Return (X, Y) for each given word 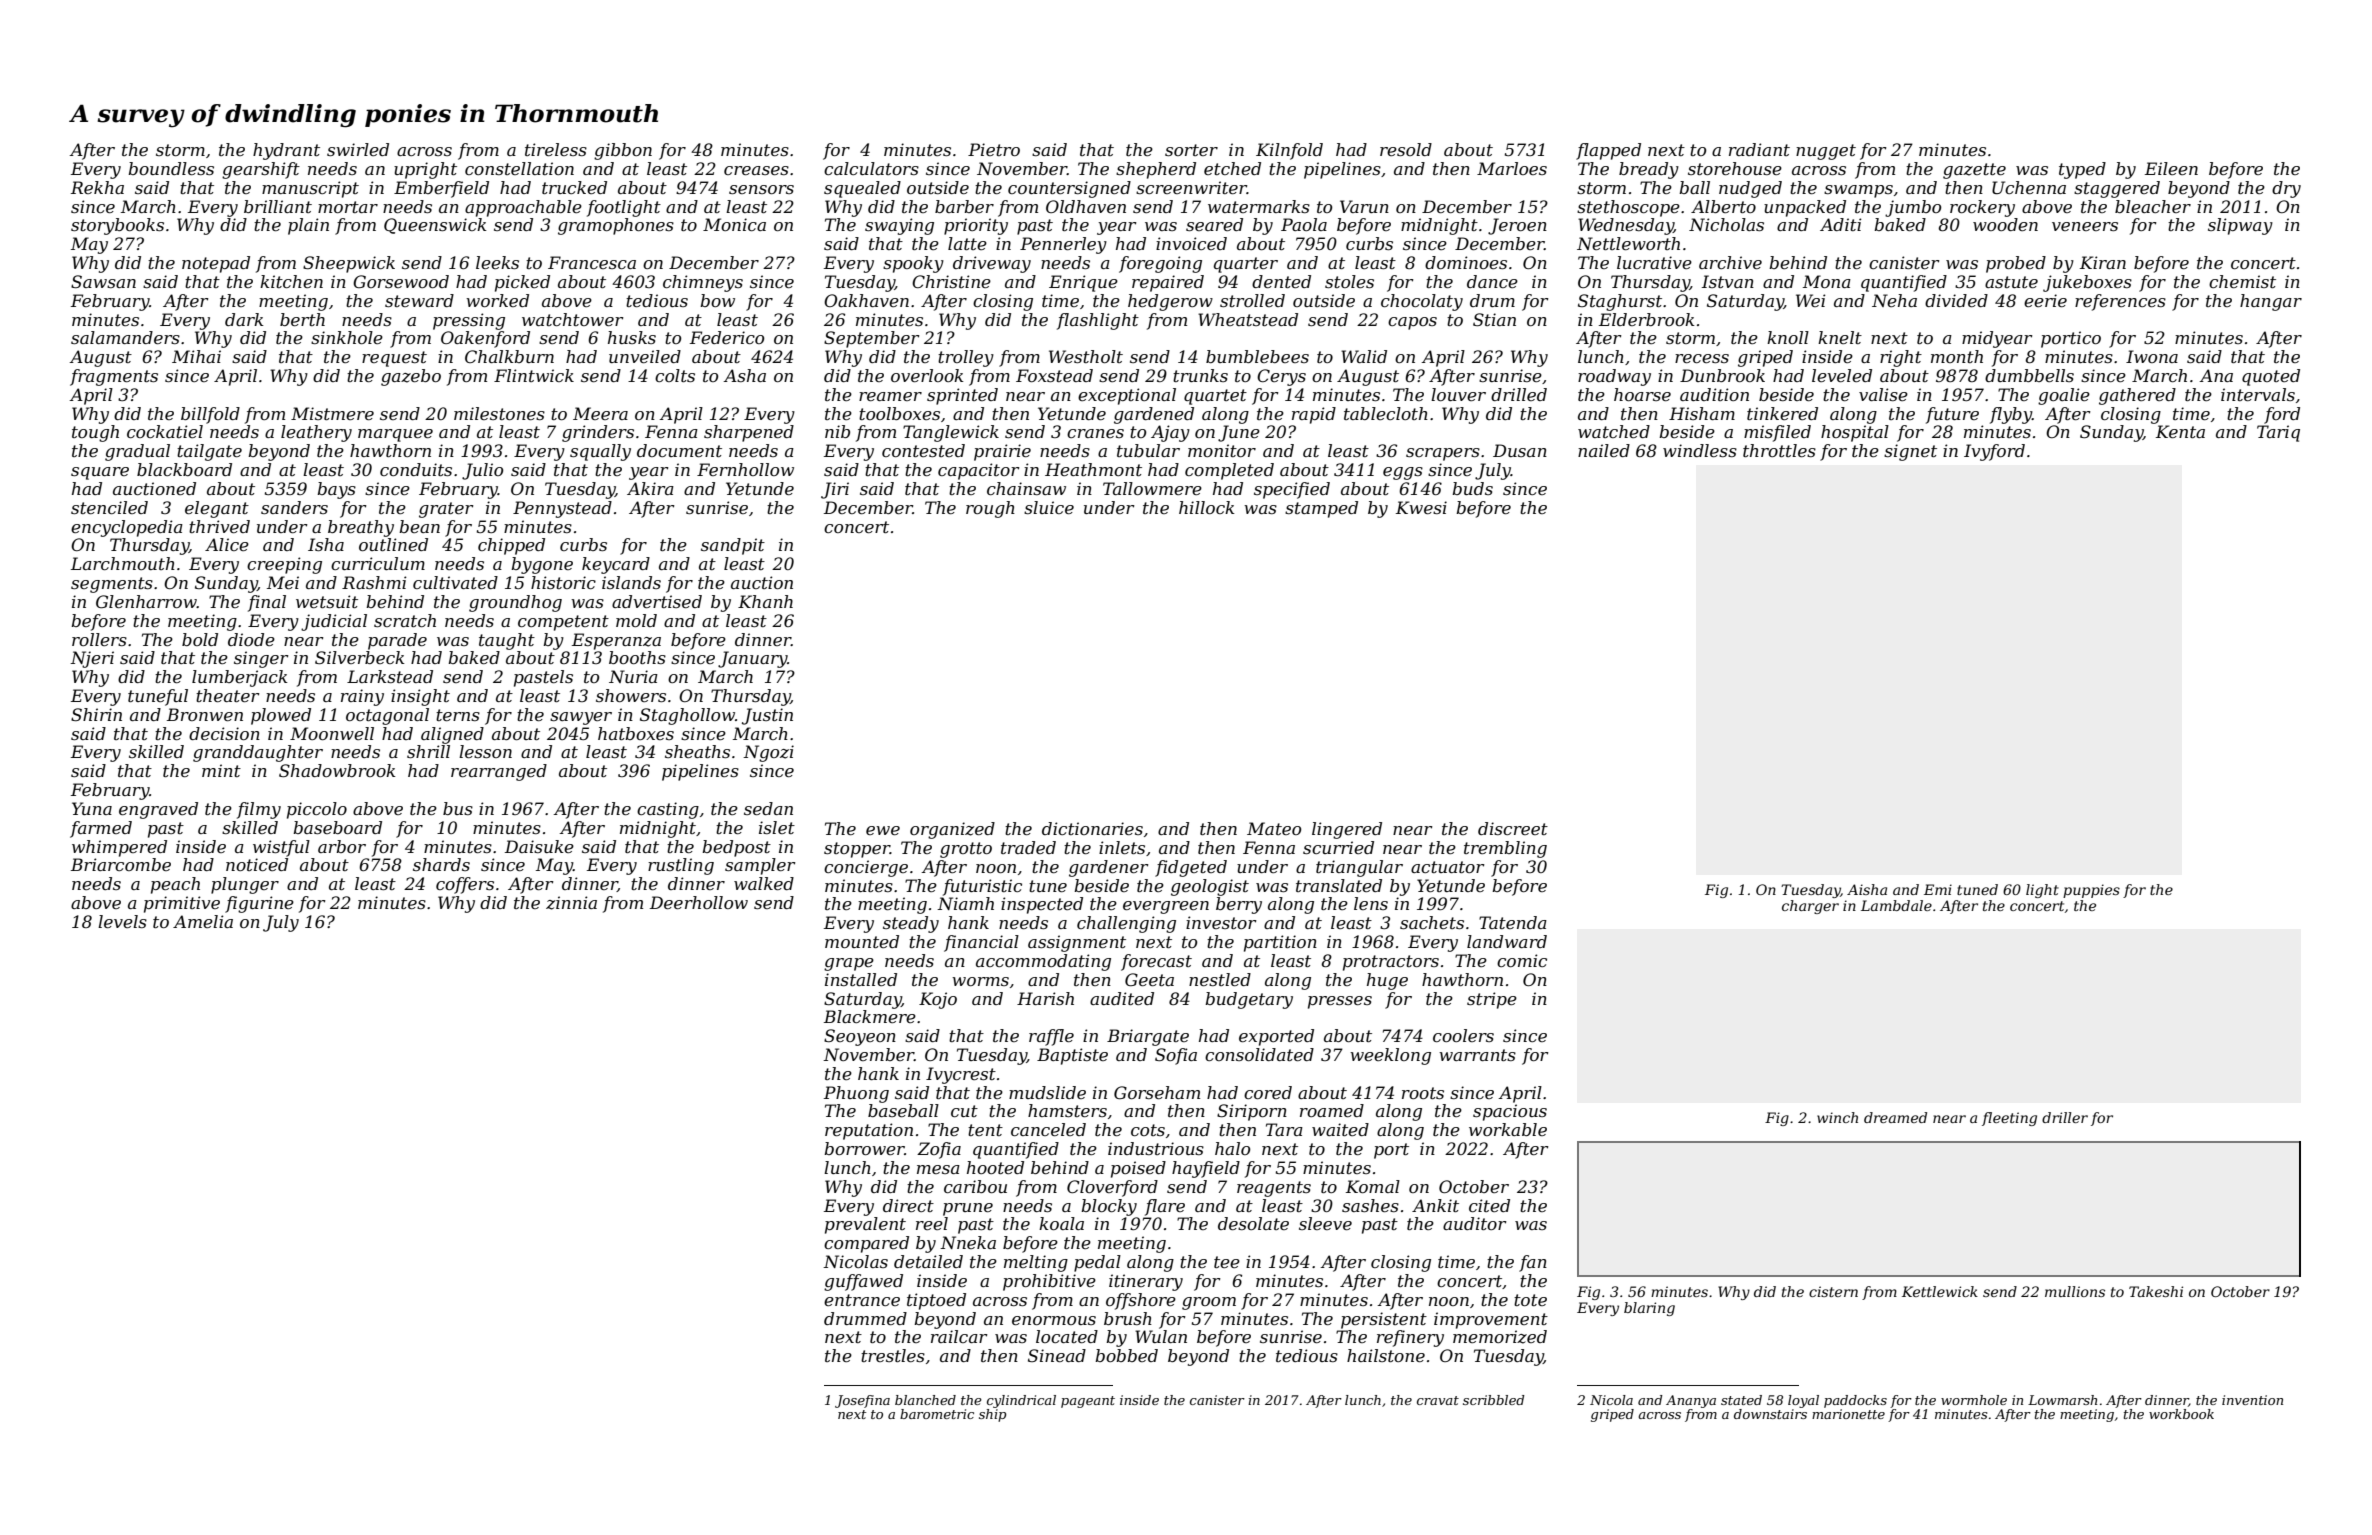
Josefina (862, 1401)
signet (1910, 452)
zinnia (571, 903)
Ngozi (768, 753)
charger (1810, 907)
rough (990, 509)
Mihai (196, 356)
